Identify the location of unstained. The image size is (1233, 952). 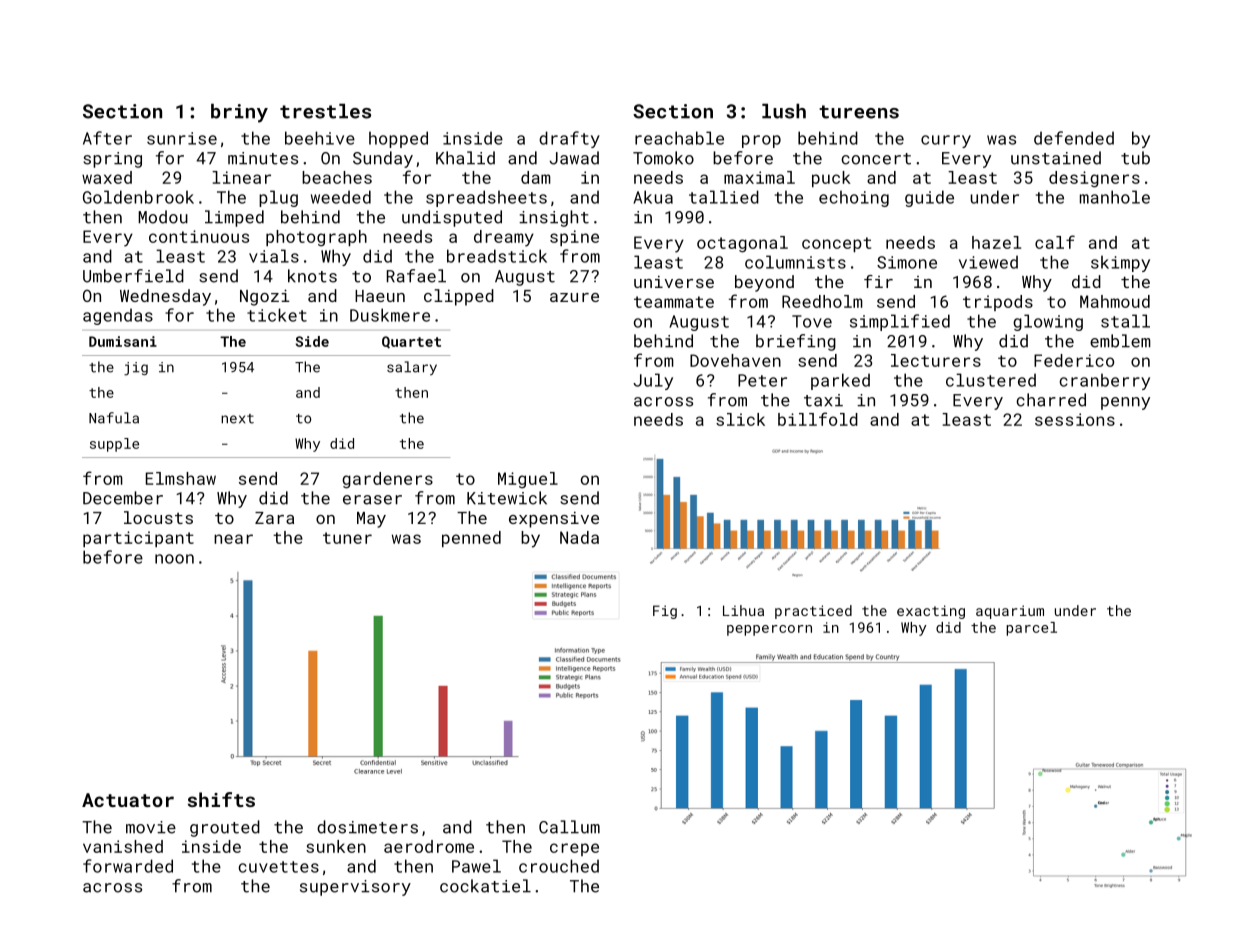
(1056, 158).
